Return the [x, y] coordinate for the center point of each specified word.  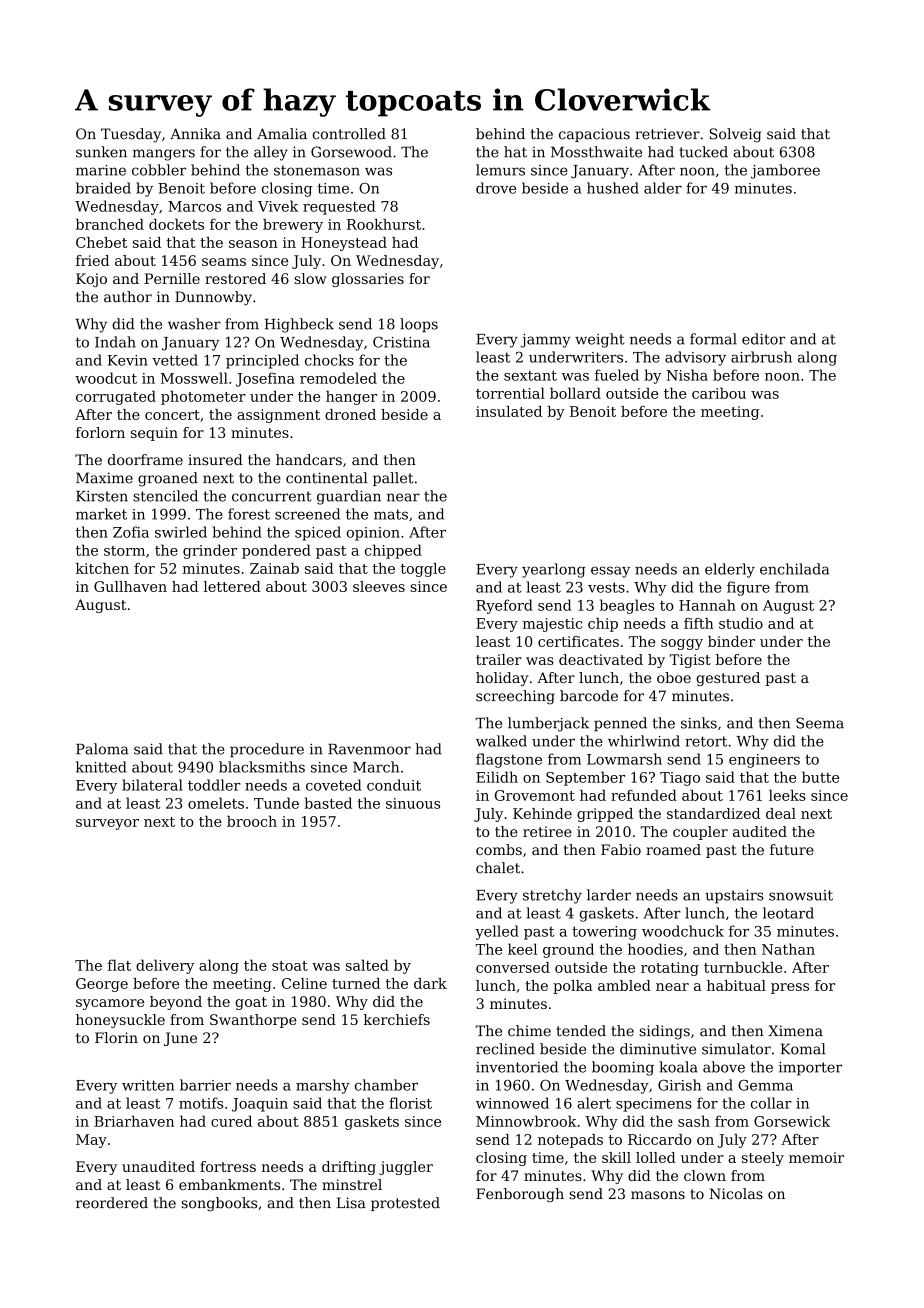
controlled [349, 134]
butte [820, 777]
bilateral [152, 785]
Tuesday [131, 135]
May [91, 1141]
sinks [699, 723]
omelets [216, 803]
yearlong [554, 570]
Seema [820, 723]
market [101, 514]
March [376, 767]
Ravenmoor [369, 749]
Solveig [735, 135]
